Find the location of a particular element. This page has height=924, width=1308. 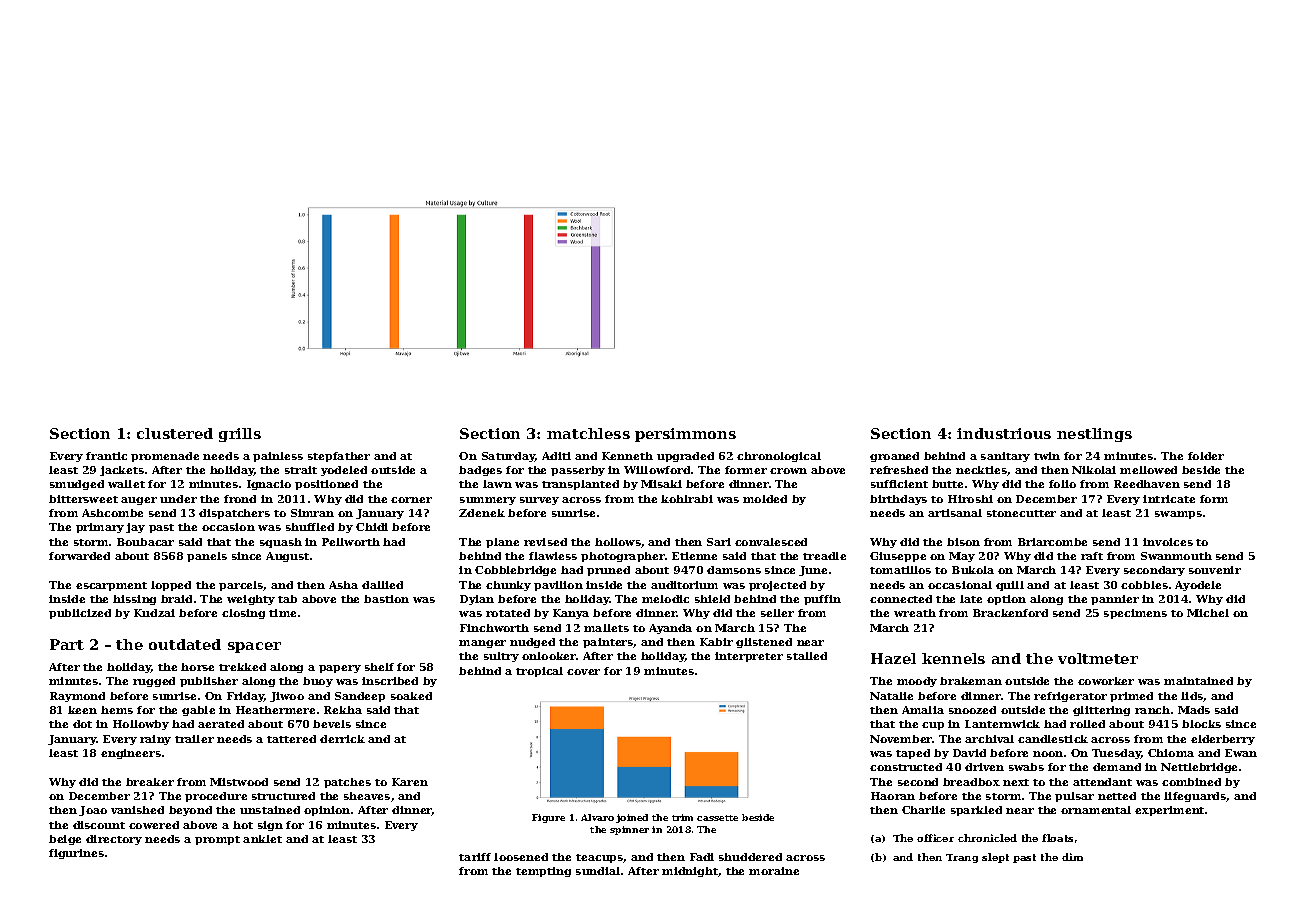

closing is located at coordinates (243, 614).
